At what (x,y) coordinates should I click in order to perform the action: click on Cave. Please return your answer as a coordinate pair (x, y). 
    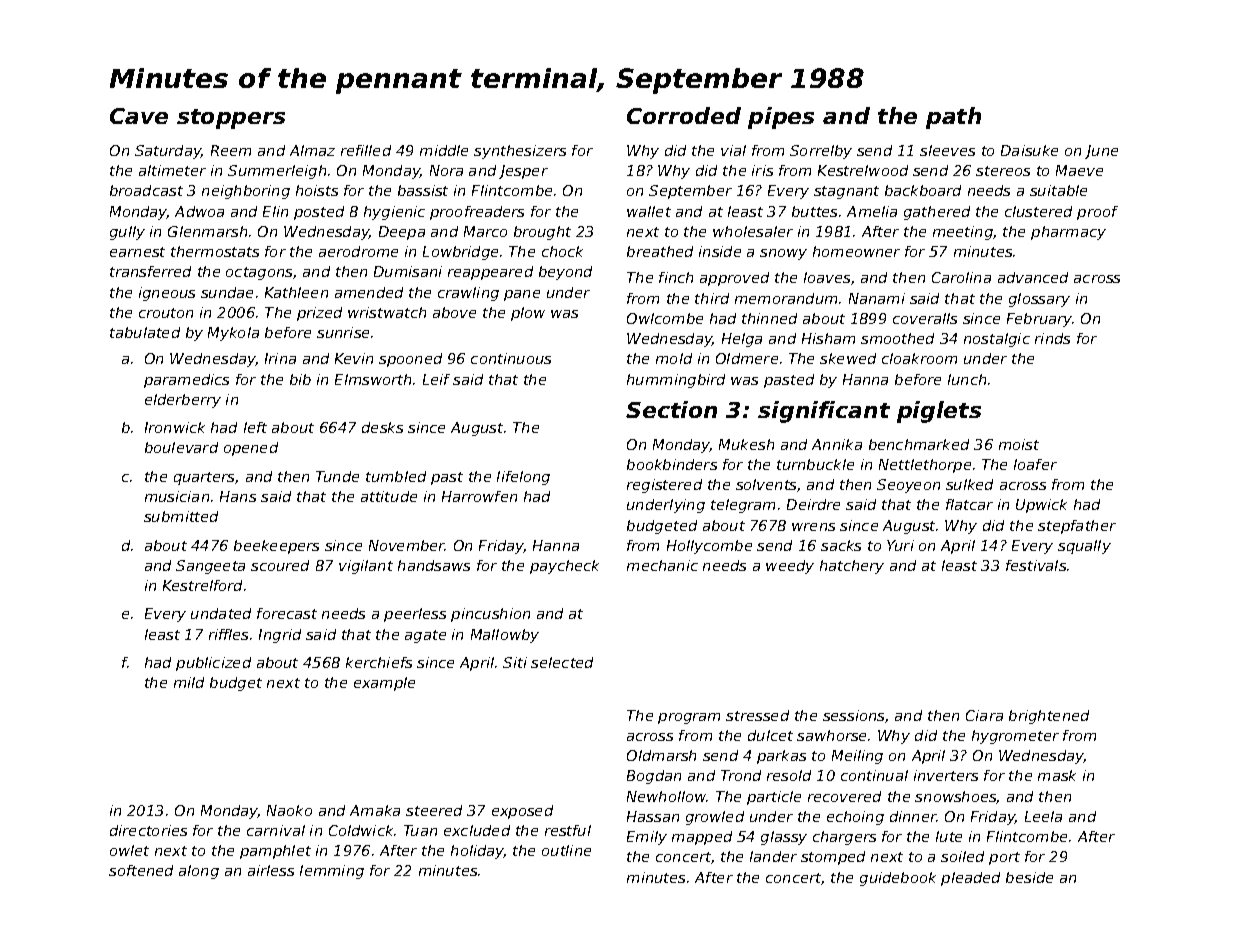
    Looking at the image, I should click on (139, 116).
